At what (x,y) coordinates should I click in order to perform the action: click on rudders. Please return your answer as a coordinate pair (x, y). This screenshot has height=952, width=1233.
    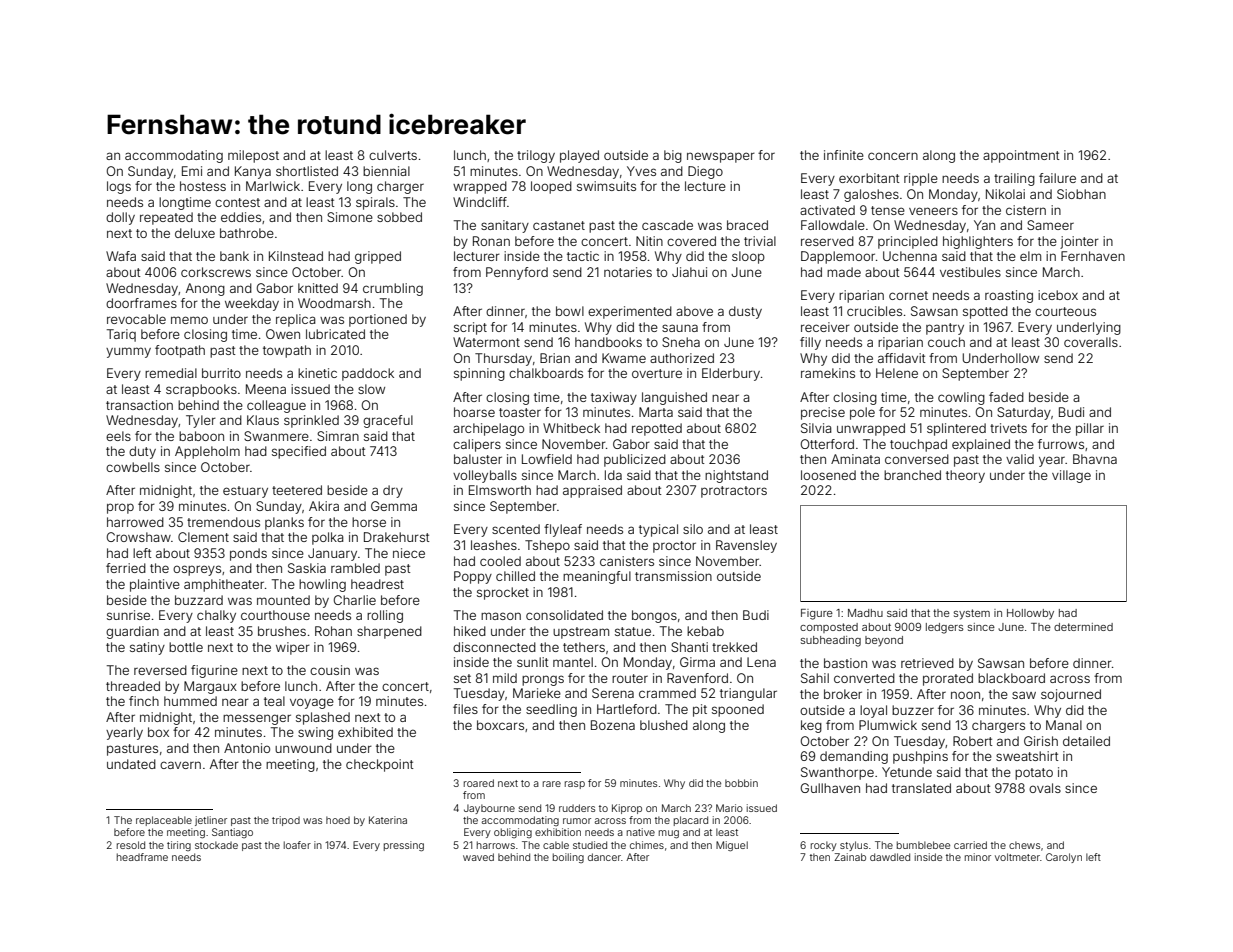
    Looking at the image, I should click on (577, 808).
